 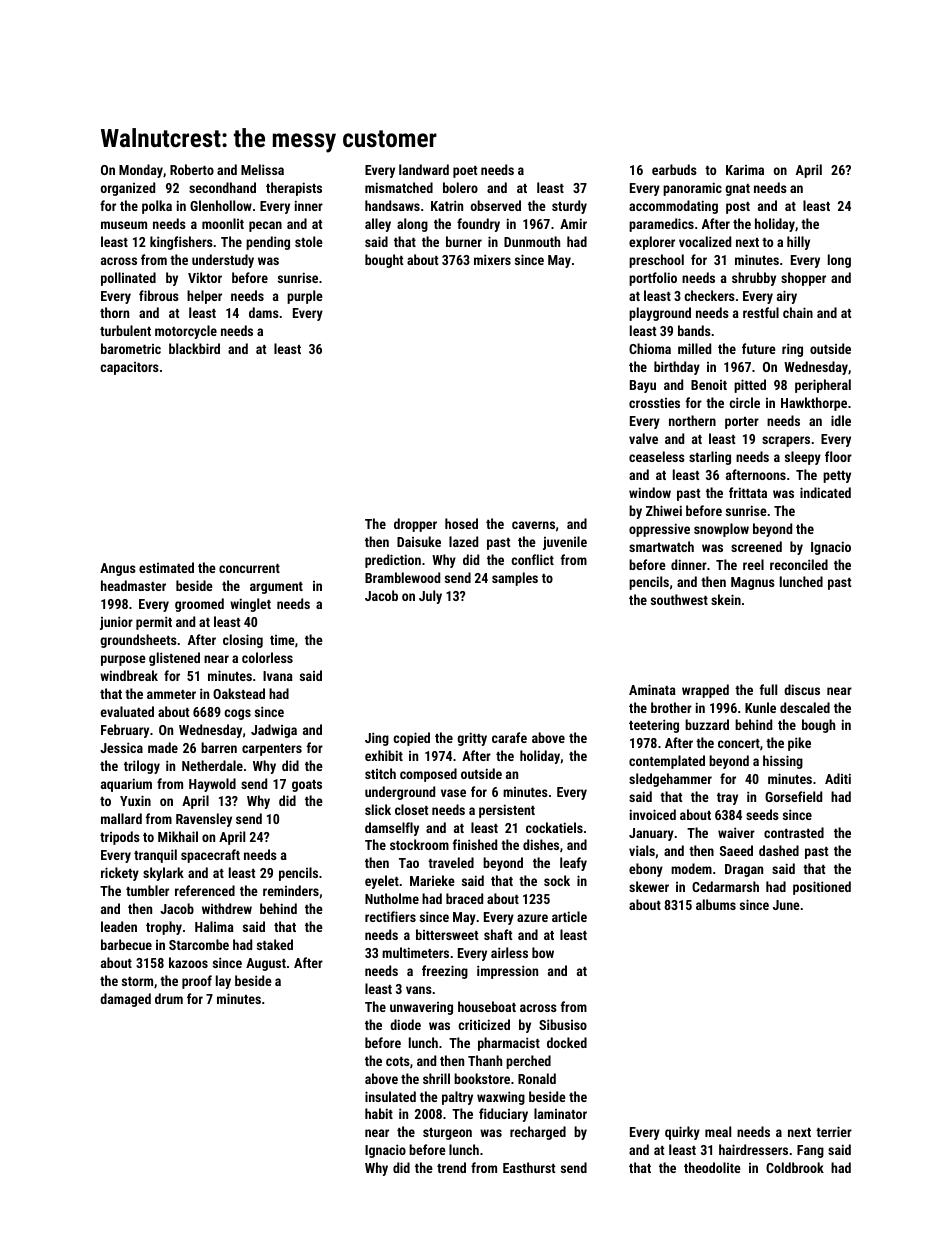 What do you see at coordinates (573, 223) in the screenshot?
I see `Amir` at bounding box center [573, 223].
